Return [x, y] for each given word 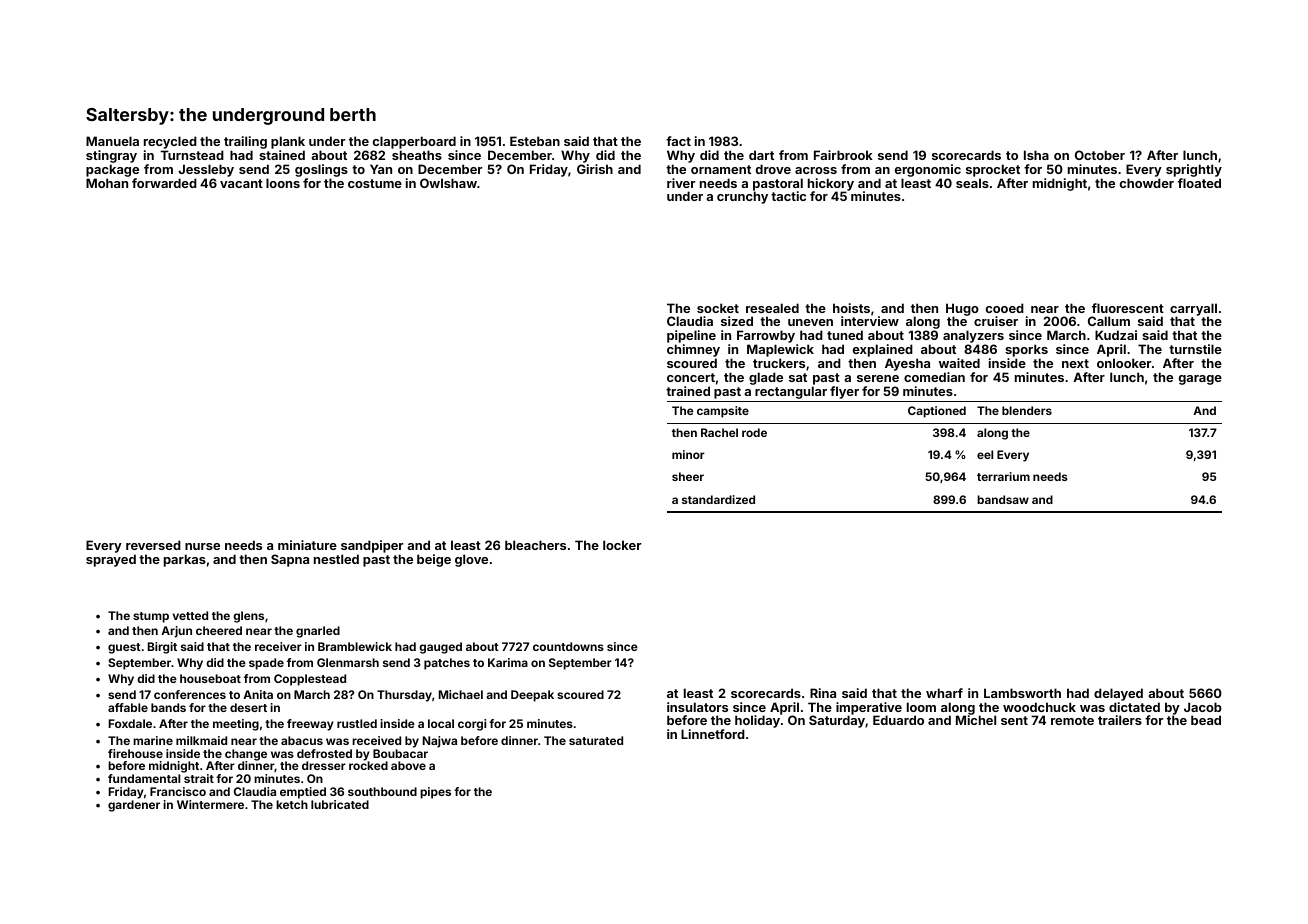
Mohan [107, 183]
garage [1200, 380]
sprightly [1194, 170]
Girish [595, 169]
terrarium [1003, 476]
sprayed [111, 560]
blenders [1027, 410]
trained [688, 391]
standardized [718, 499]
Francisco [178, 791]
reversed [153, 545]
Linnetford [713, 734]
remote [1072, 720]
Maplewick [780, 350]
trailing [245, 142]
